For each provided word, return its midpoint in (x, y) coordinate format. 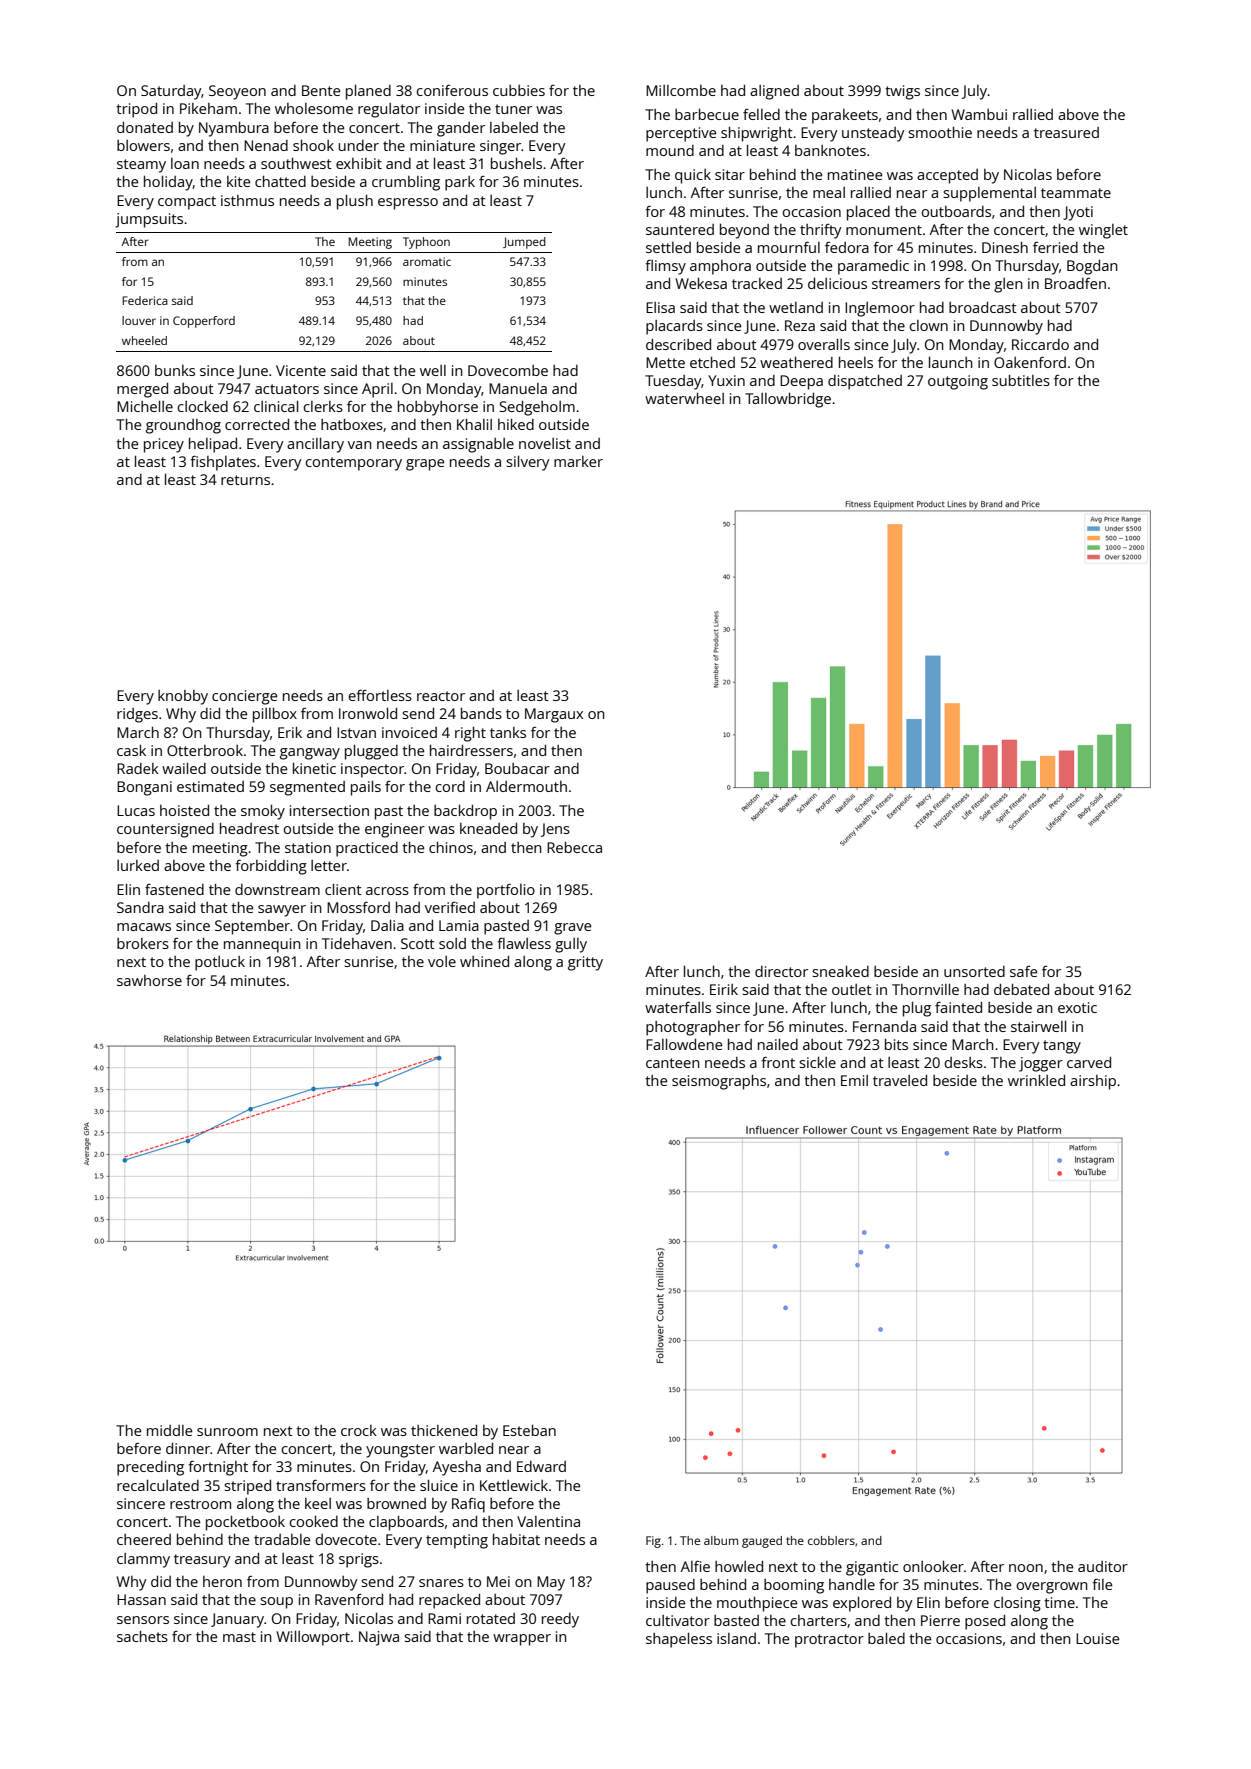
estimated (210, 786)
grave (572, 929)
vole (442, 961)
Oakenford (1030, 362)
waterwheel (684, 398)
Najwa (379, 1638)
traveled (900, 1080)
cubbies (519, 90)
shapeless (679, 1640)
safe (1023, 971)
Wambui (979, 114)
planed (368, 92)
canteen (673, 1063)
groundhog (183, 426)
